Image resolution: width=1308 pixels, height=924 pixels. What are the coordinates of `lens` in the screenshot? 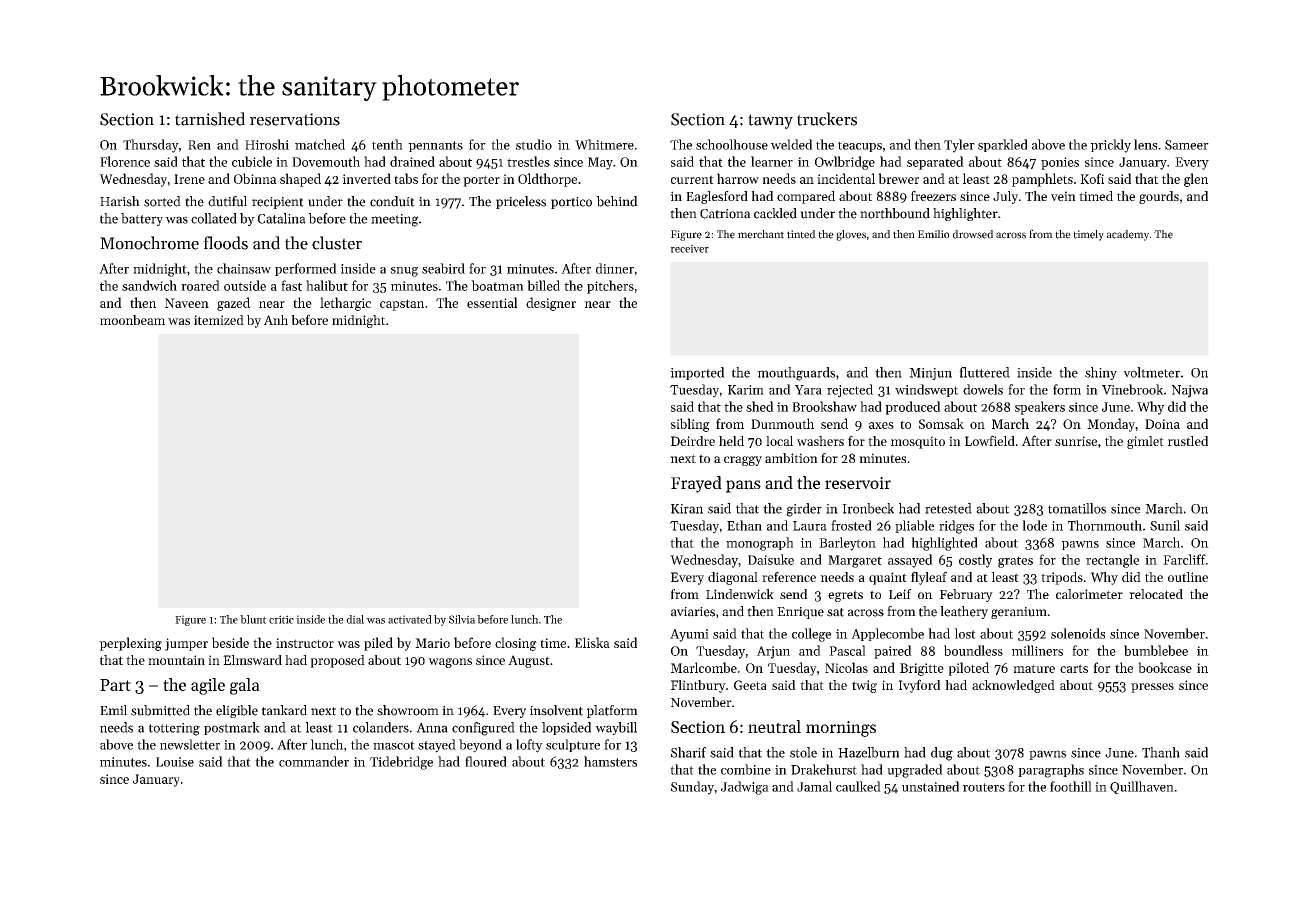 It's located at (1145, 144).
